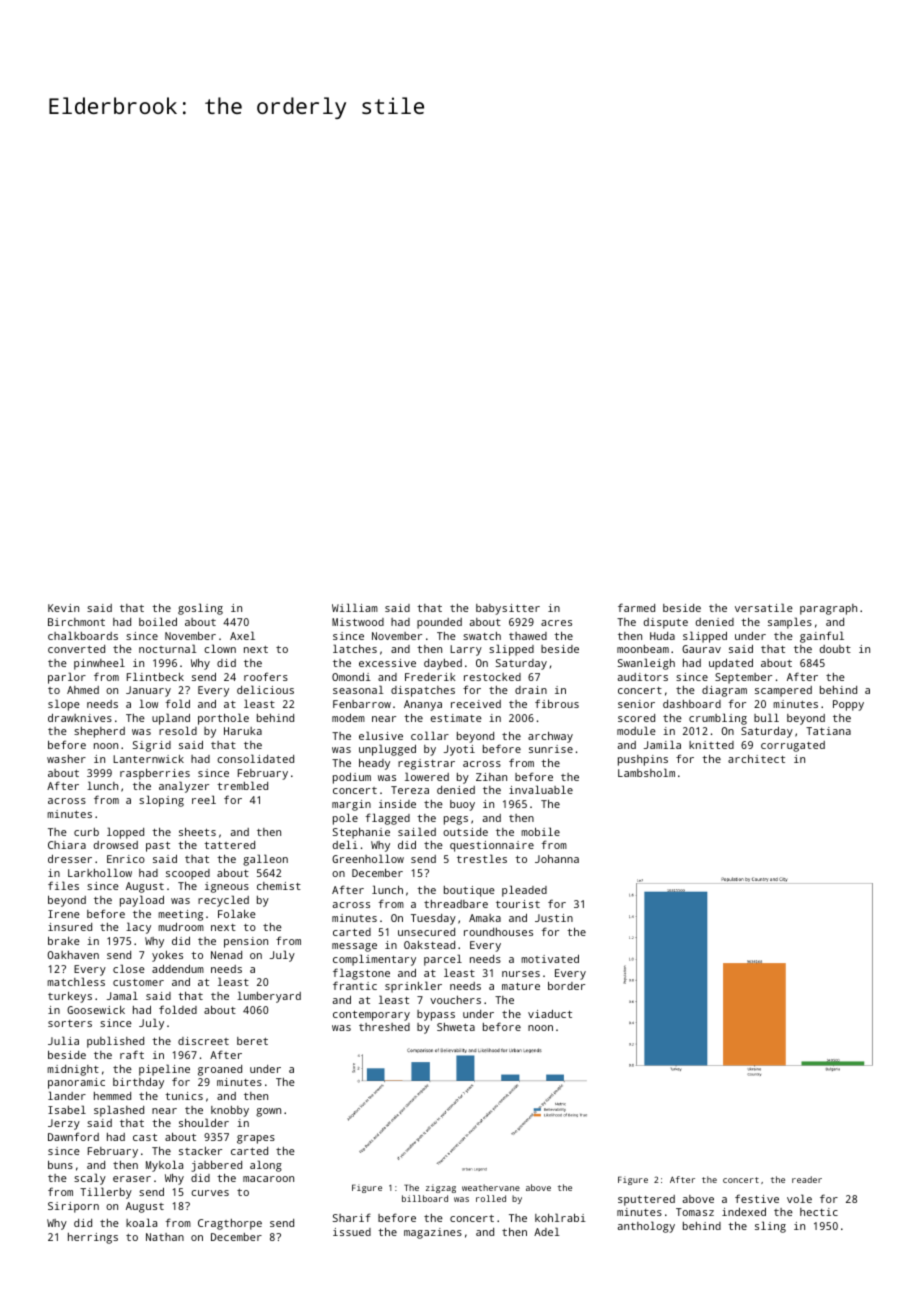 This page has width=924, height=1308. I want to click on Axel, so click(242, 635).
